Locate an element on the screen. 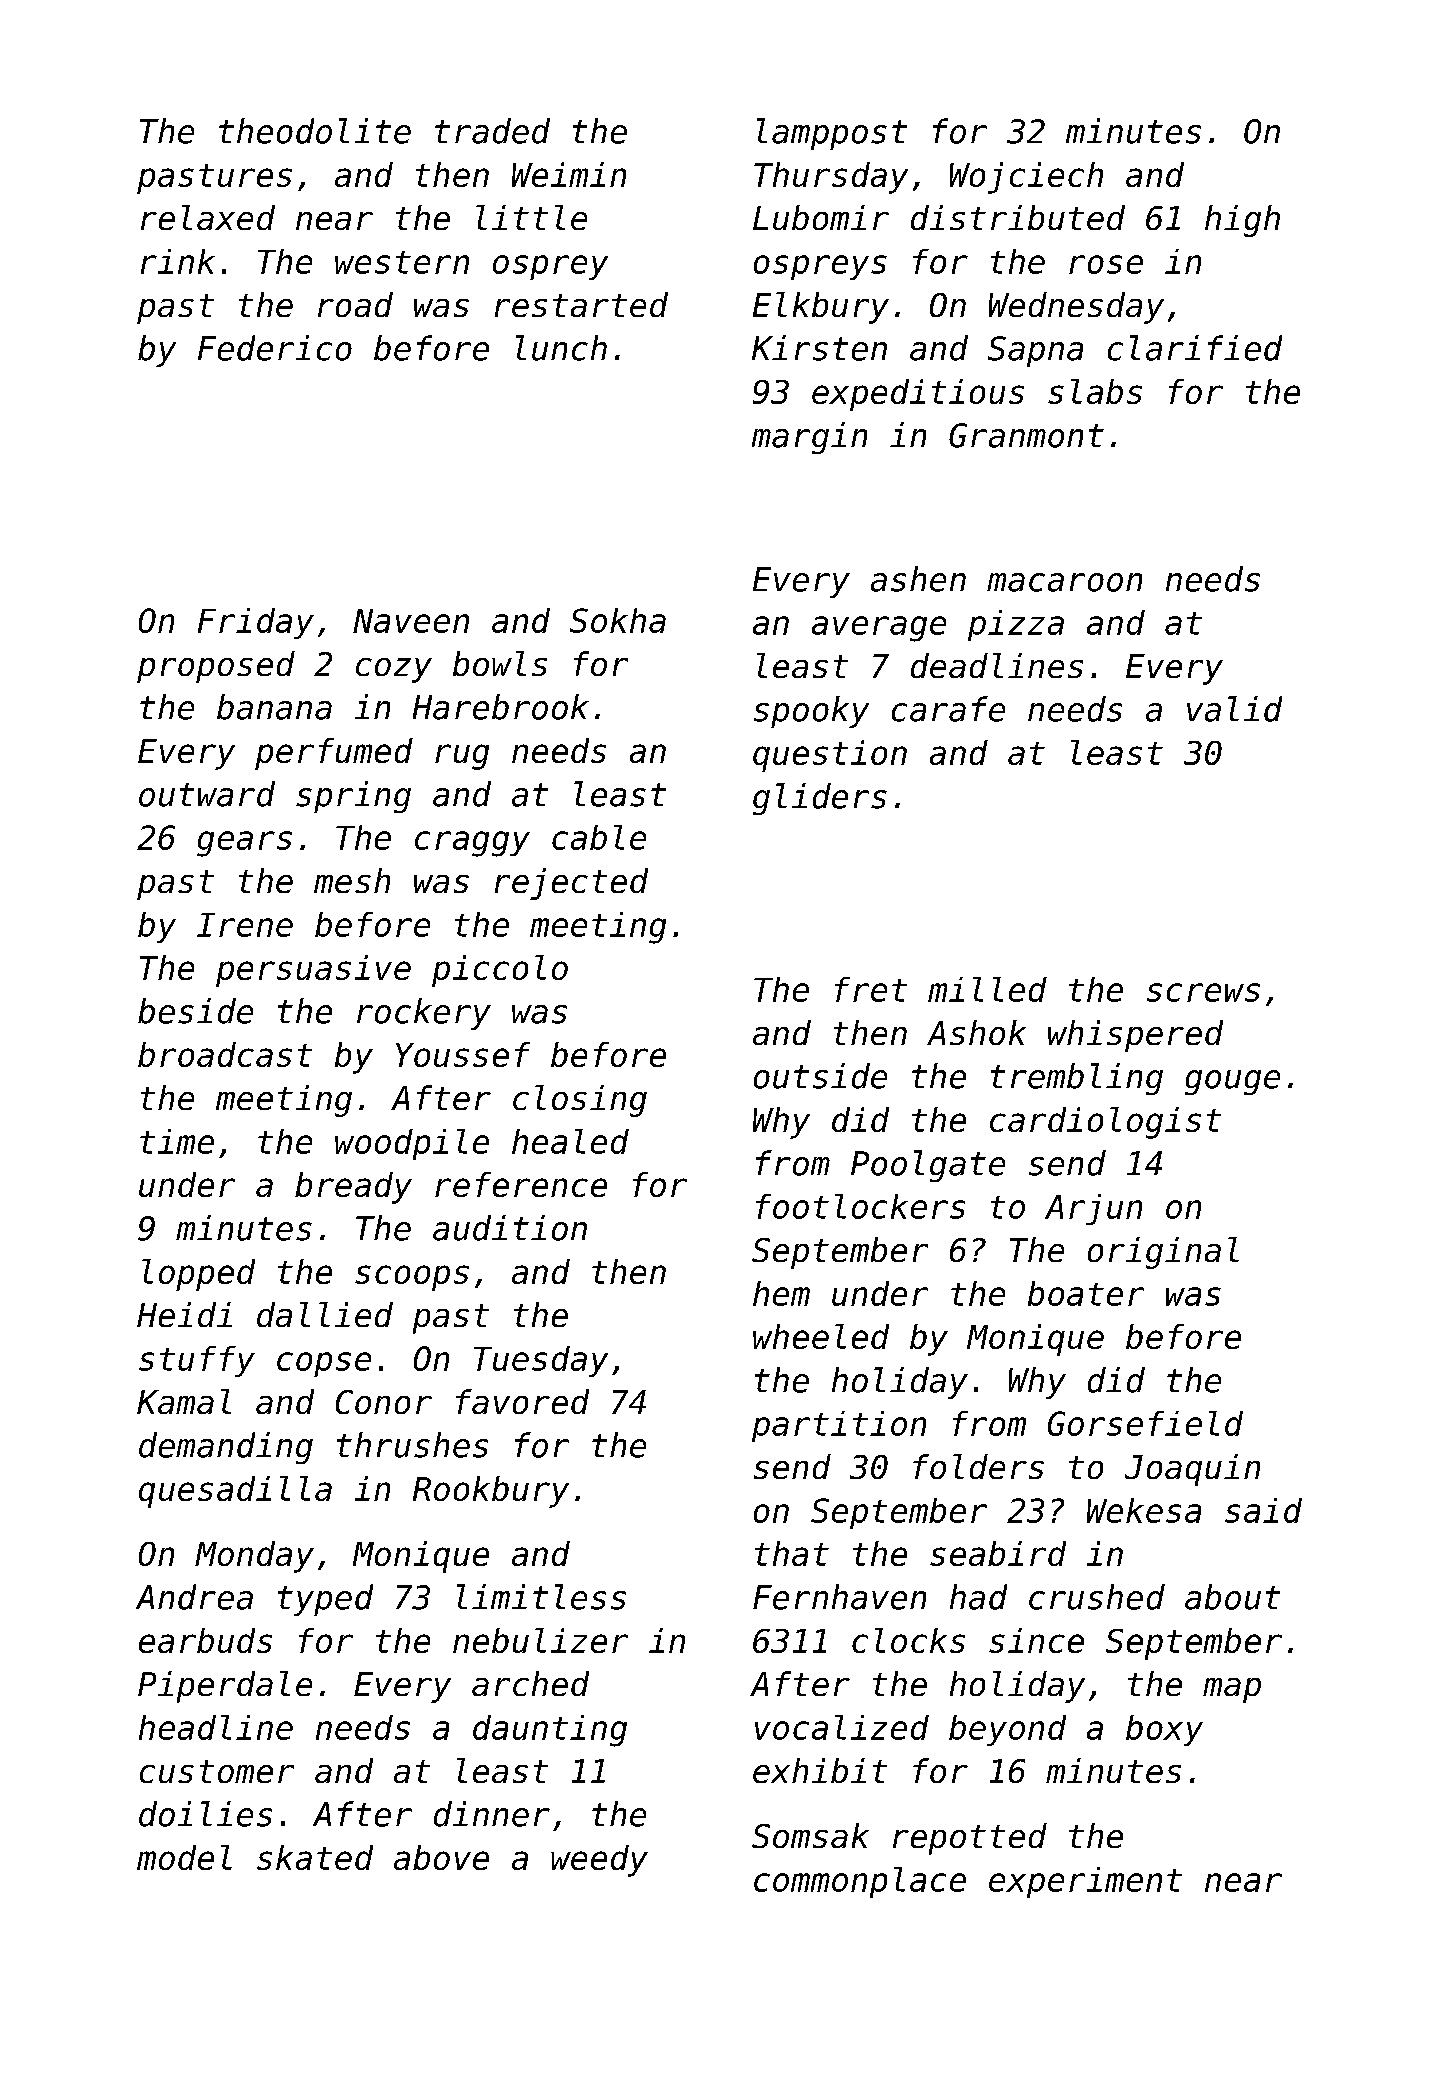 The height and width of the screenshot is (2100, 1450). rejected is located at coordinates (571, 884).
